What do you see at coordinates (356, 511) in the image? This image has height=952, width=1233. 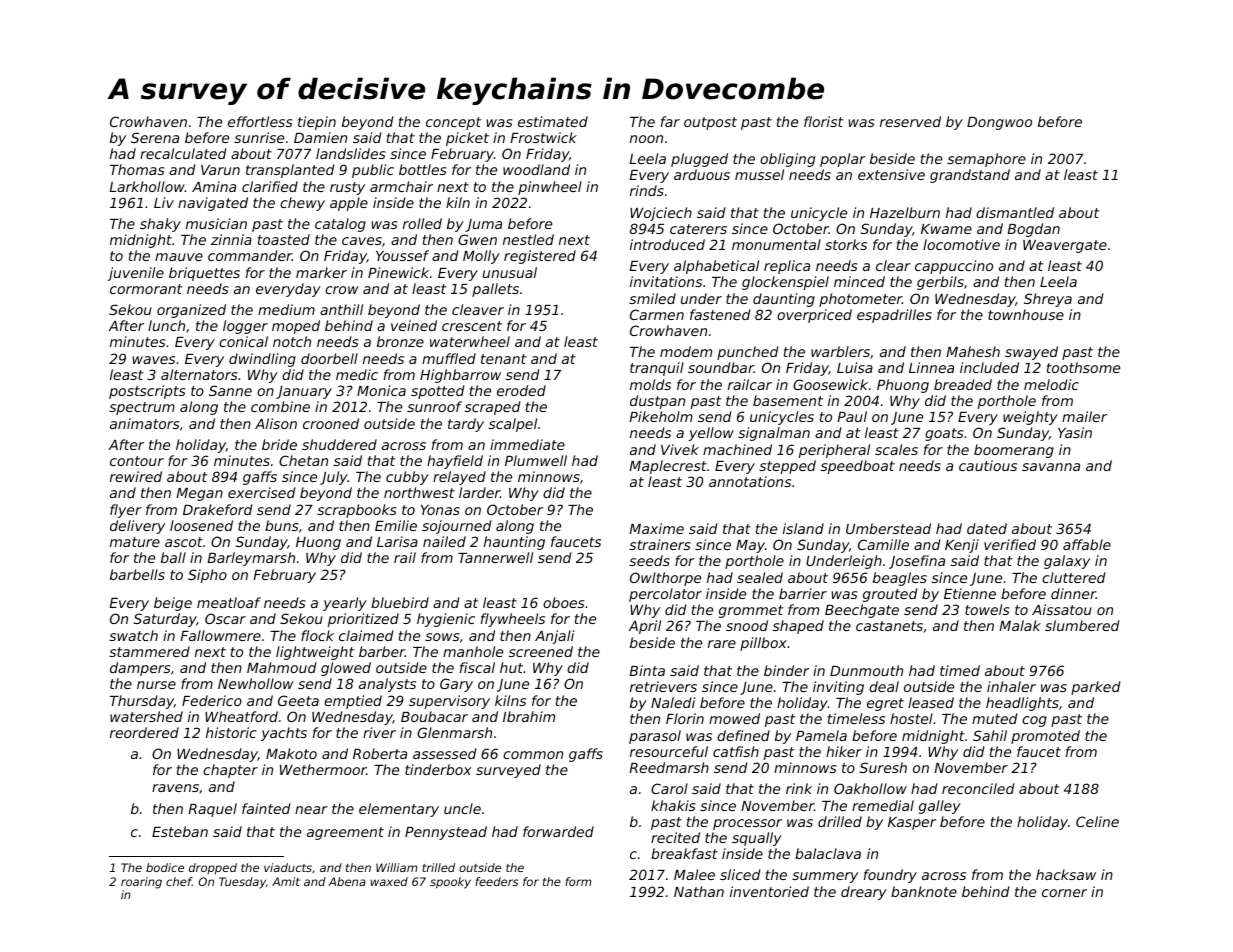 I see `scrapbooks` at bounding box center [356, 511].
